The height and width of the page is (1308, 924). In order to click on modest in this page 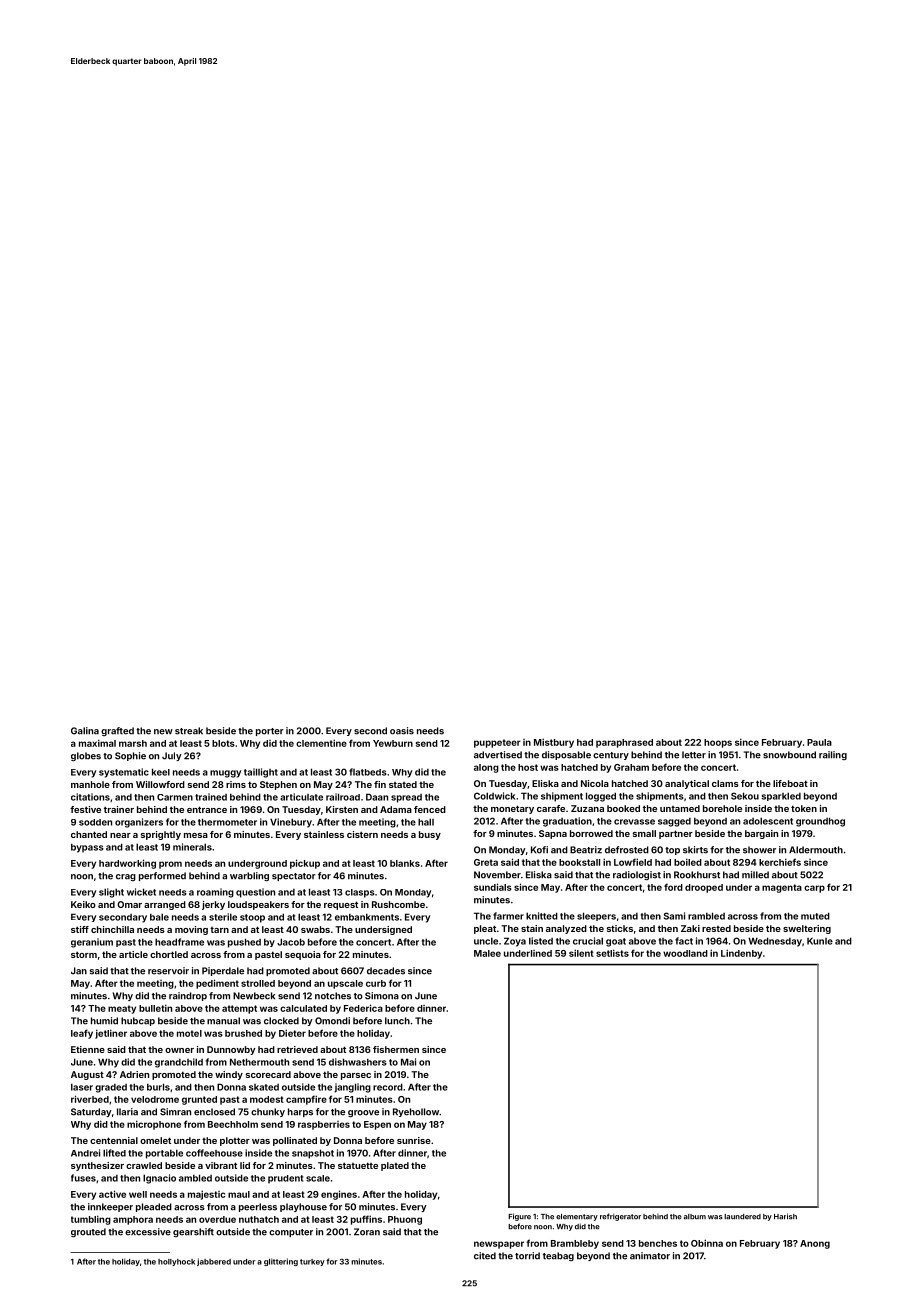, I will do `click(267, 1099)`.
